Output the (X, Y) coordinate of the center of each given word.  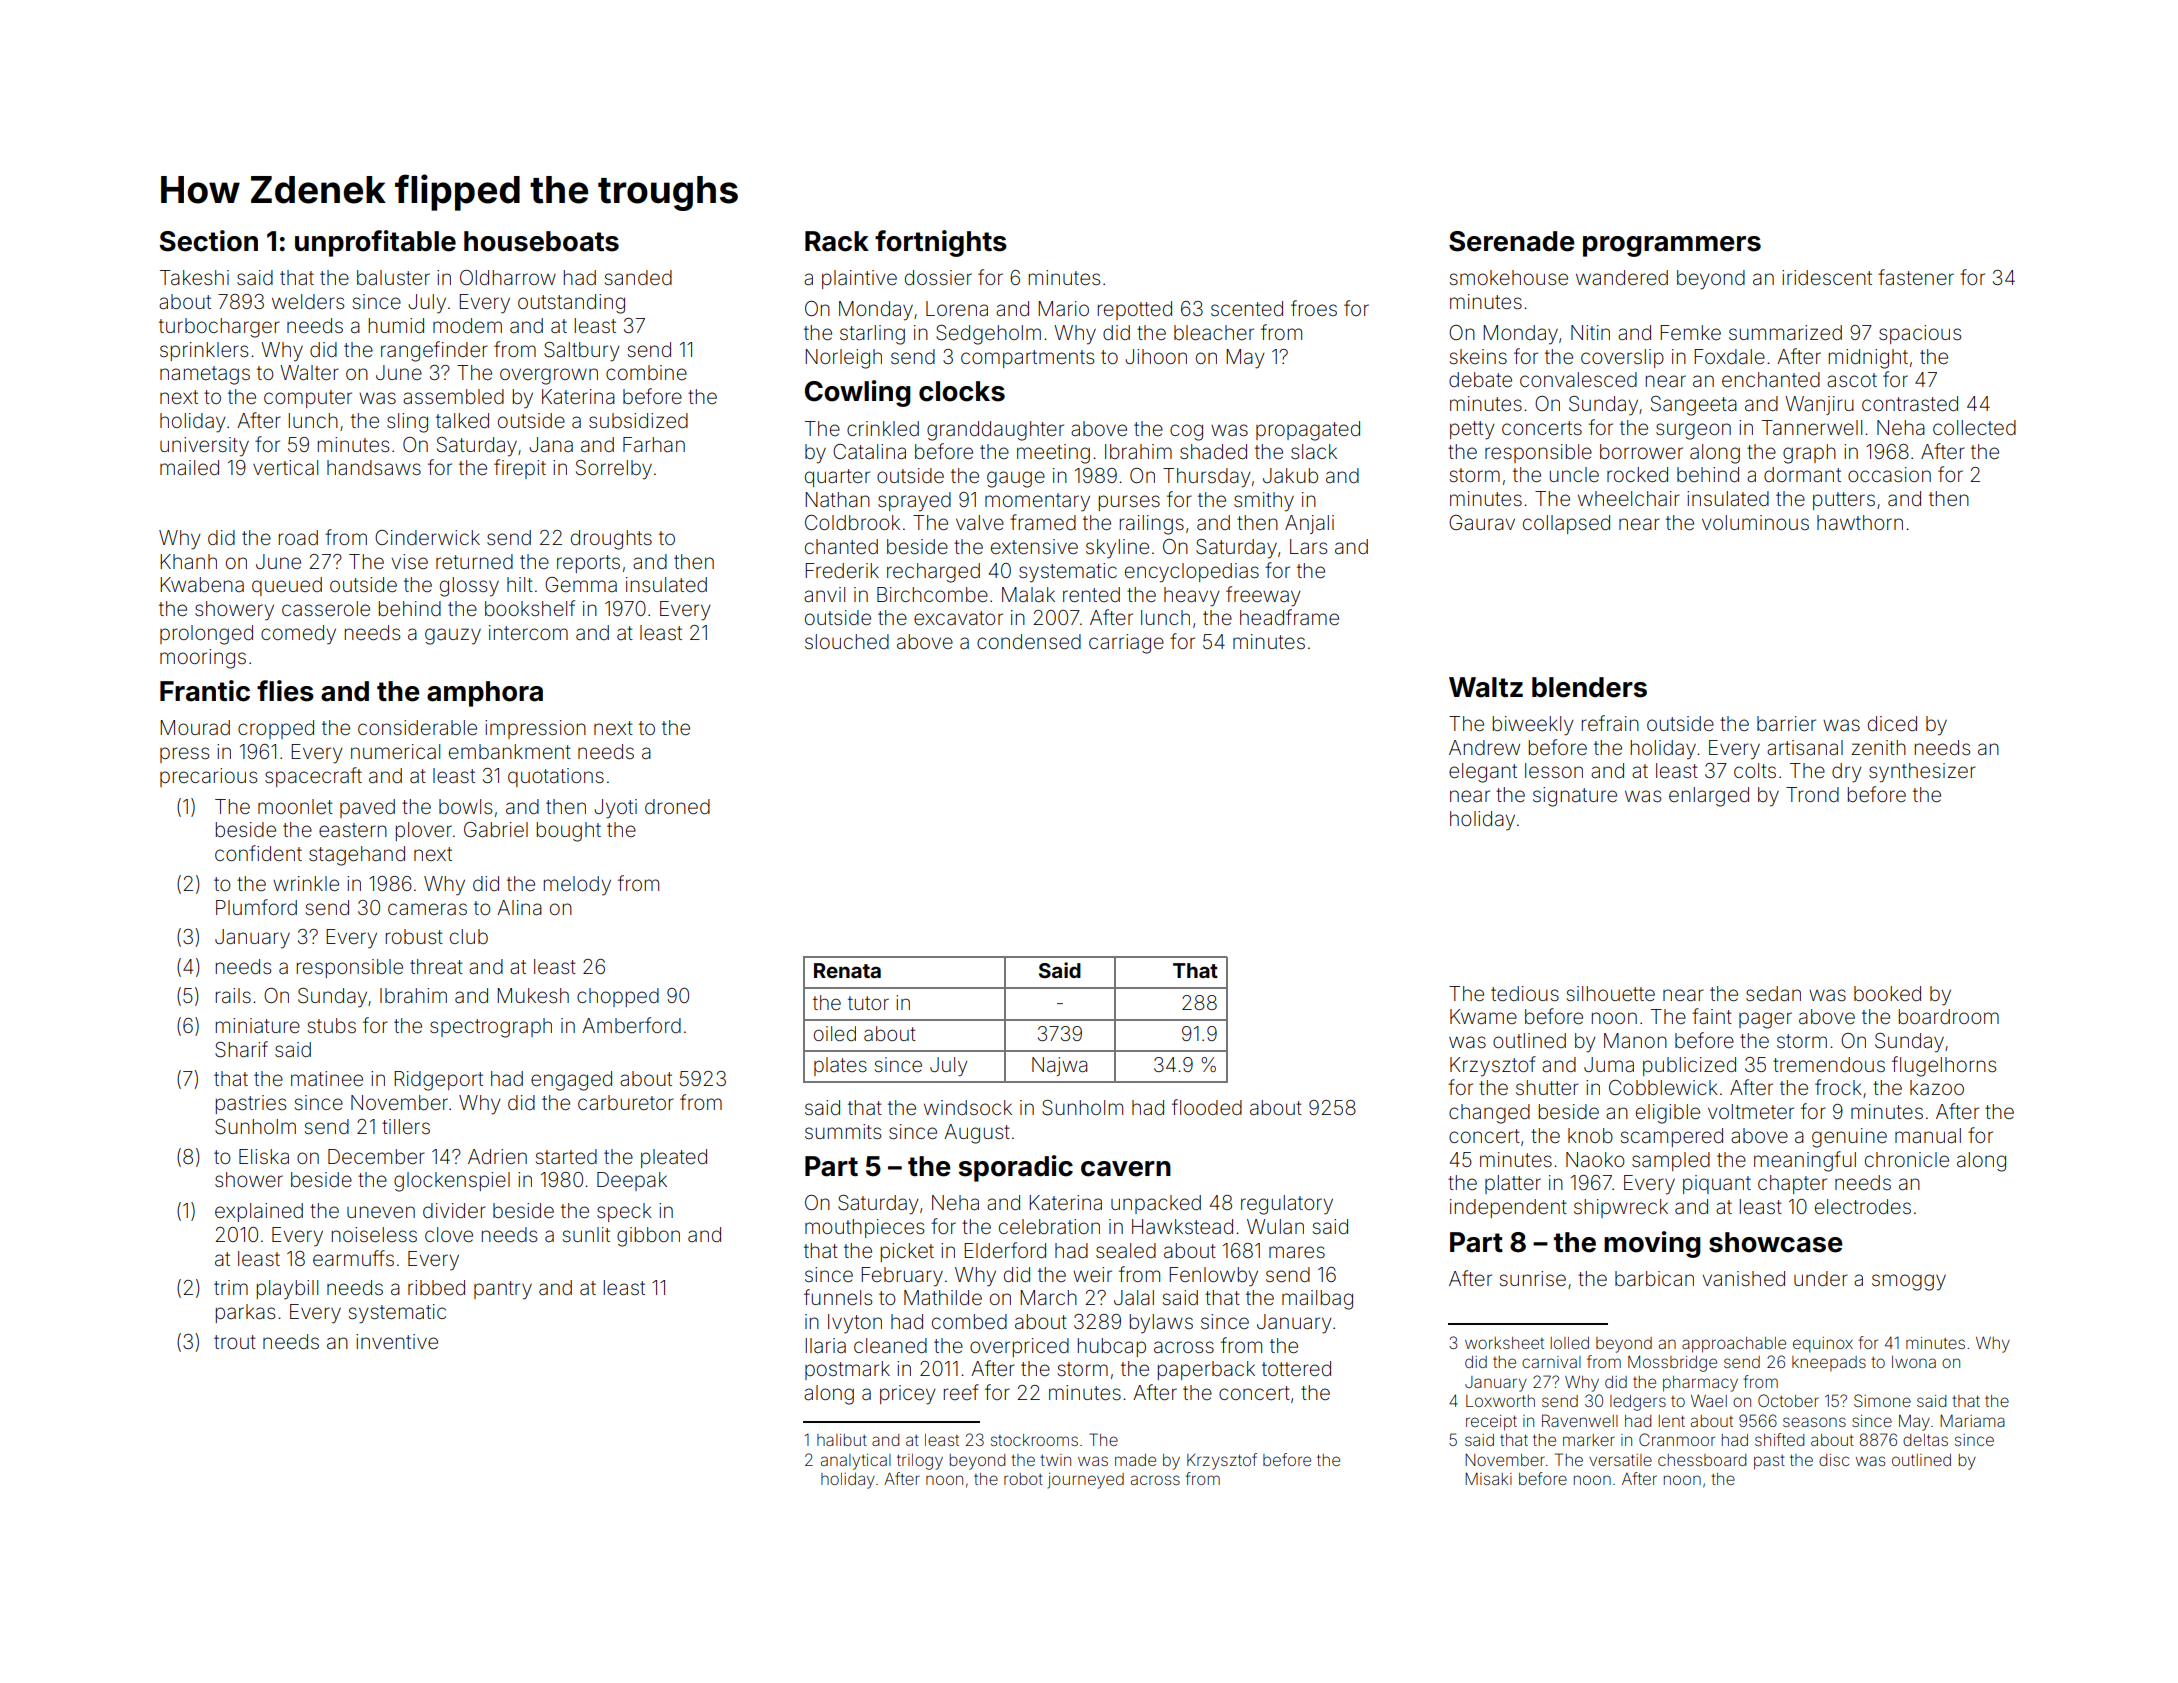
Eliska (264, 1156)
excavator (958, 618)
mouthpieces (864, 1228)
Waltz (1486, 687)
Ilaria (825, 1345)
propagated (1308, 431)
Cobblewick (1663, 1087)
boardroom (1949, 1016)
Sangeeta (1694, 406)
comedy (298, 635)
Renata (847, 970)
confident (258, 853)
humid (396, 325)
